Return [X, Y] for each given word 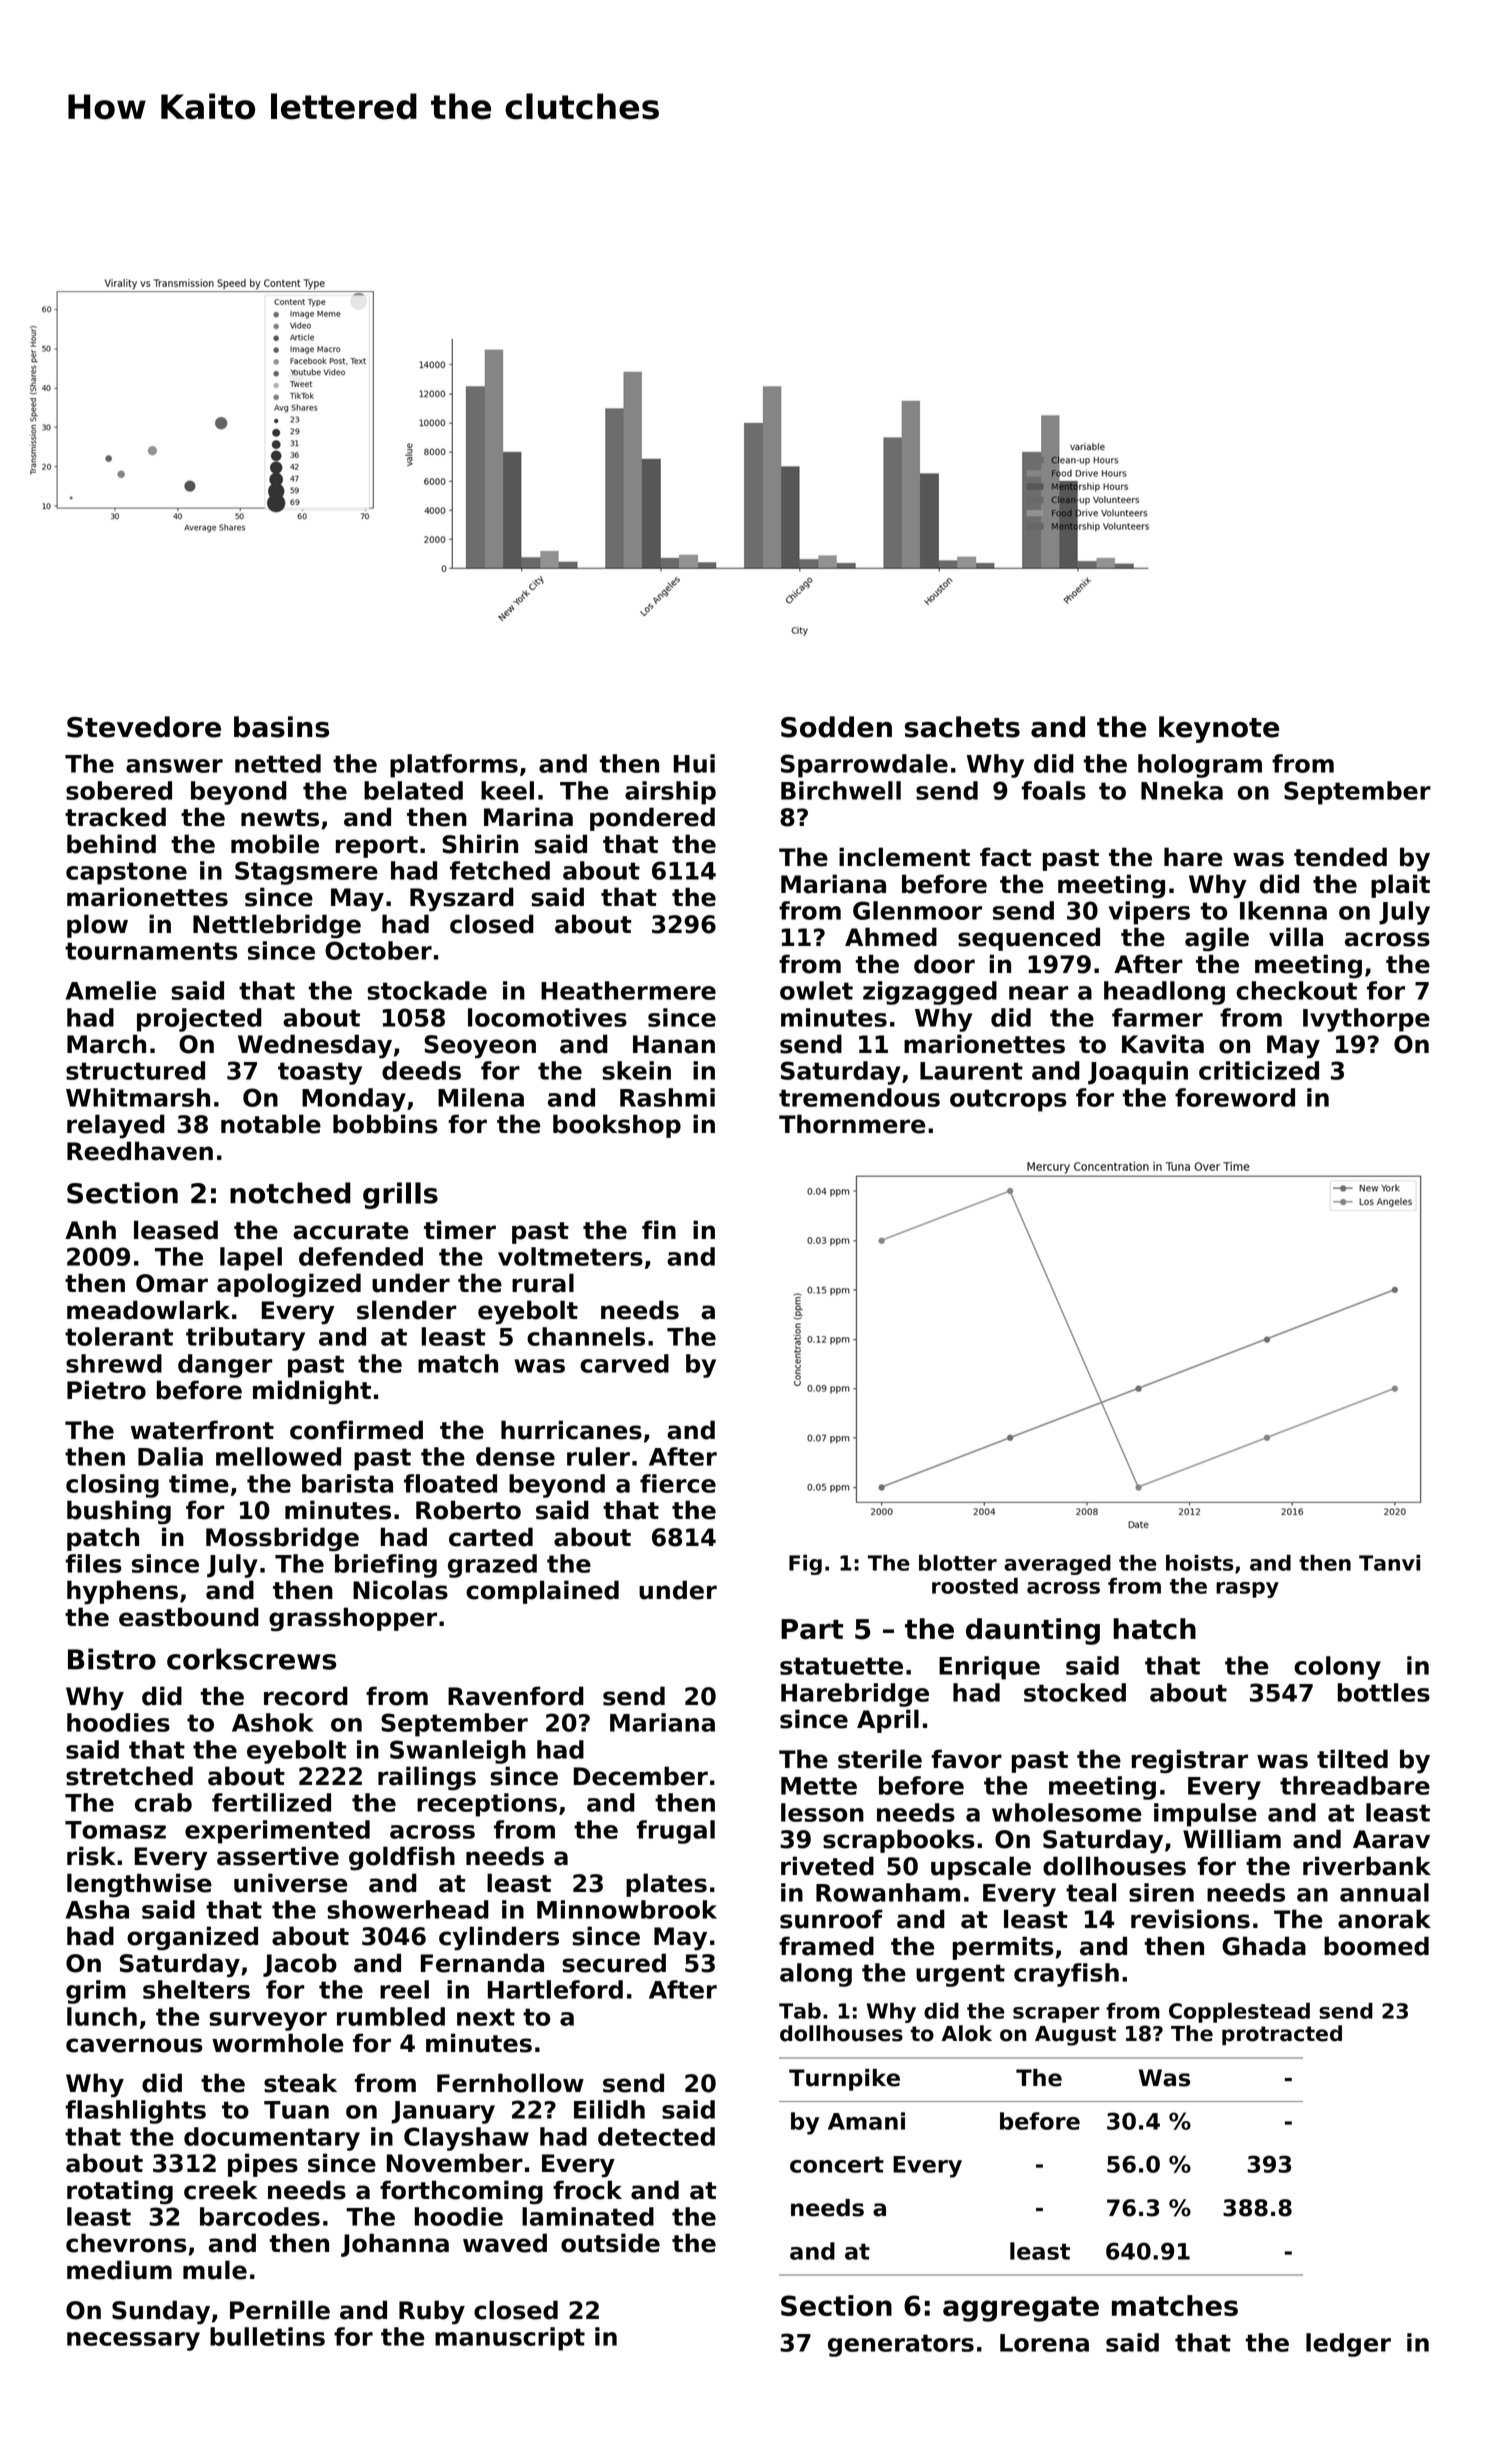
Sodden [836, 727]
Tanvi [1389, 1563]
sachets [962, 727]
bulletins [267, 2336]
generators [901, 2345]
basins [281, 727]
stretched [129, 1776]
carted [491, 1537]
